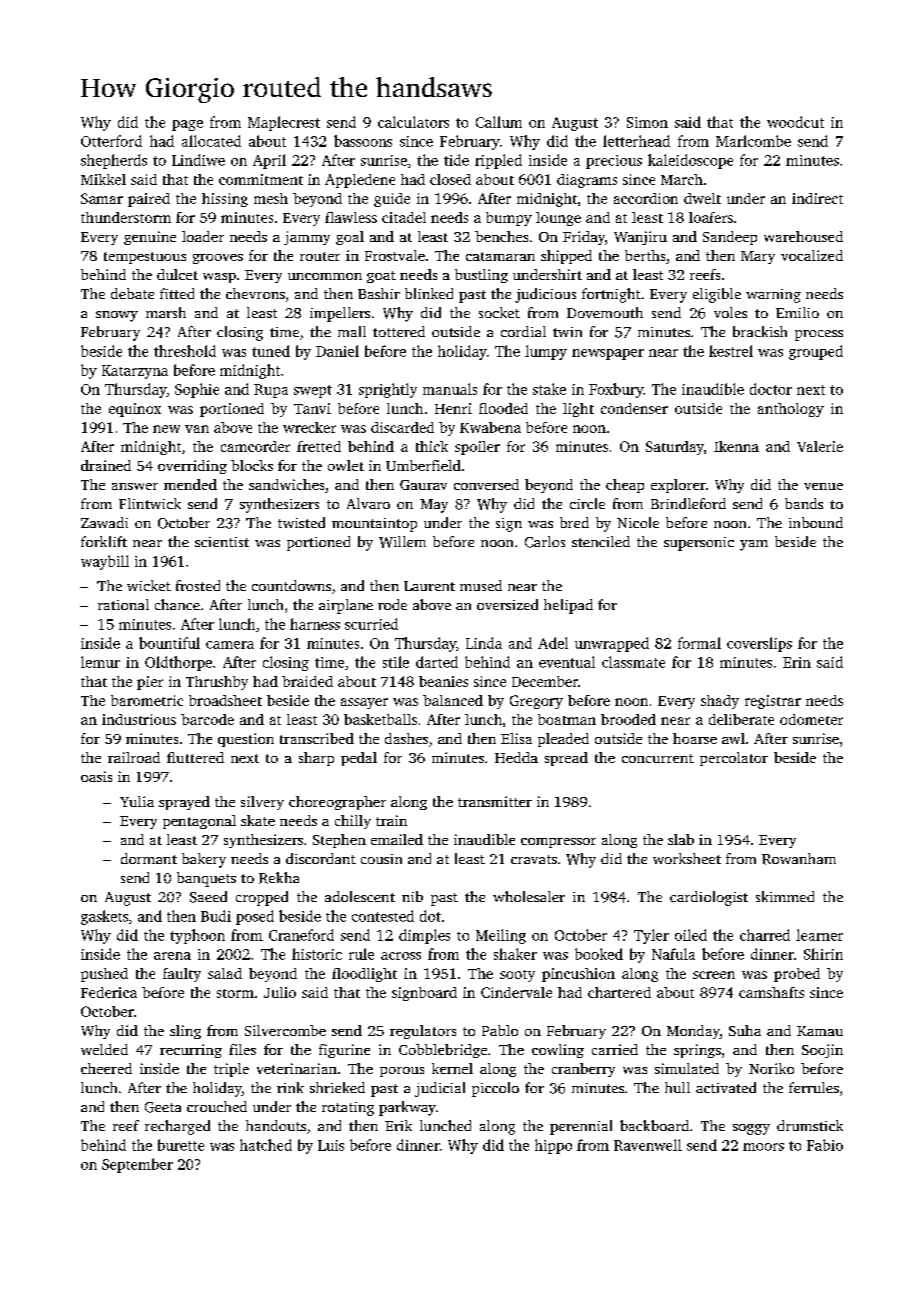  Describe the element at coordinates (123, 604) in the document. I see `rational` at that location.
